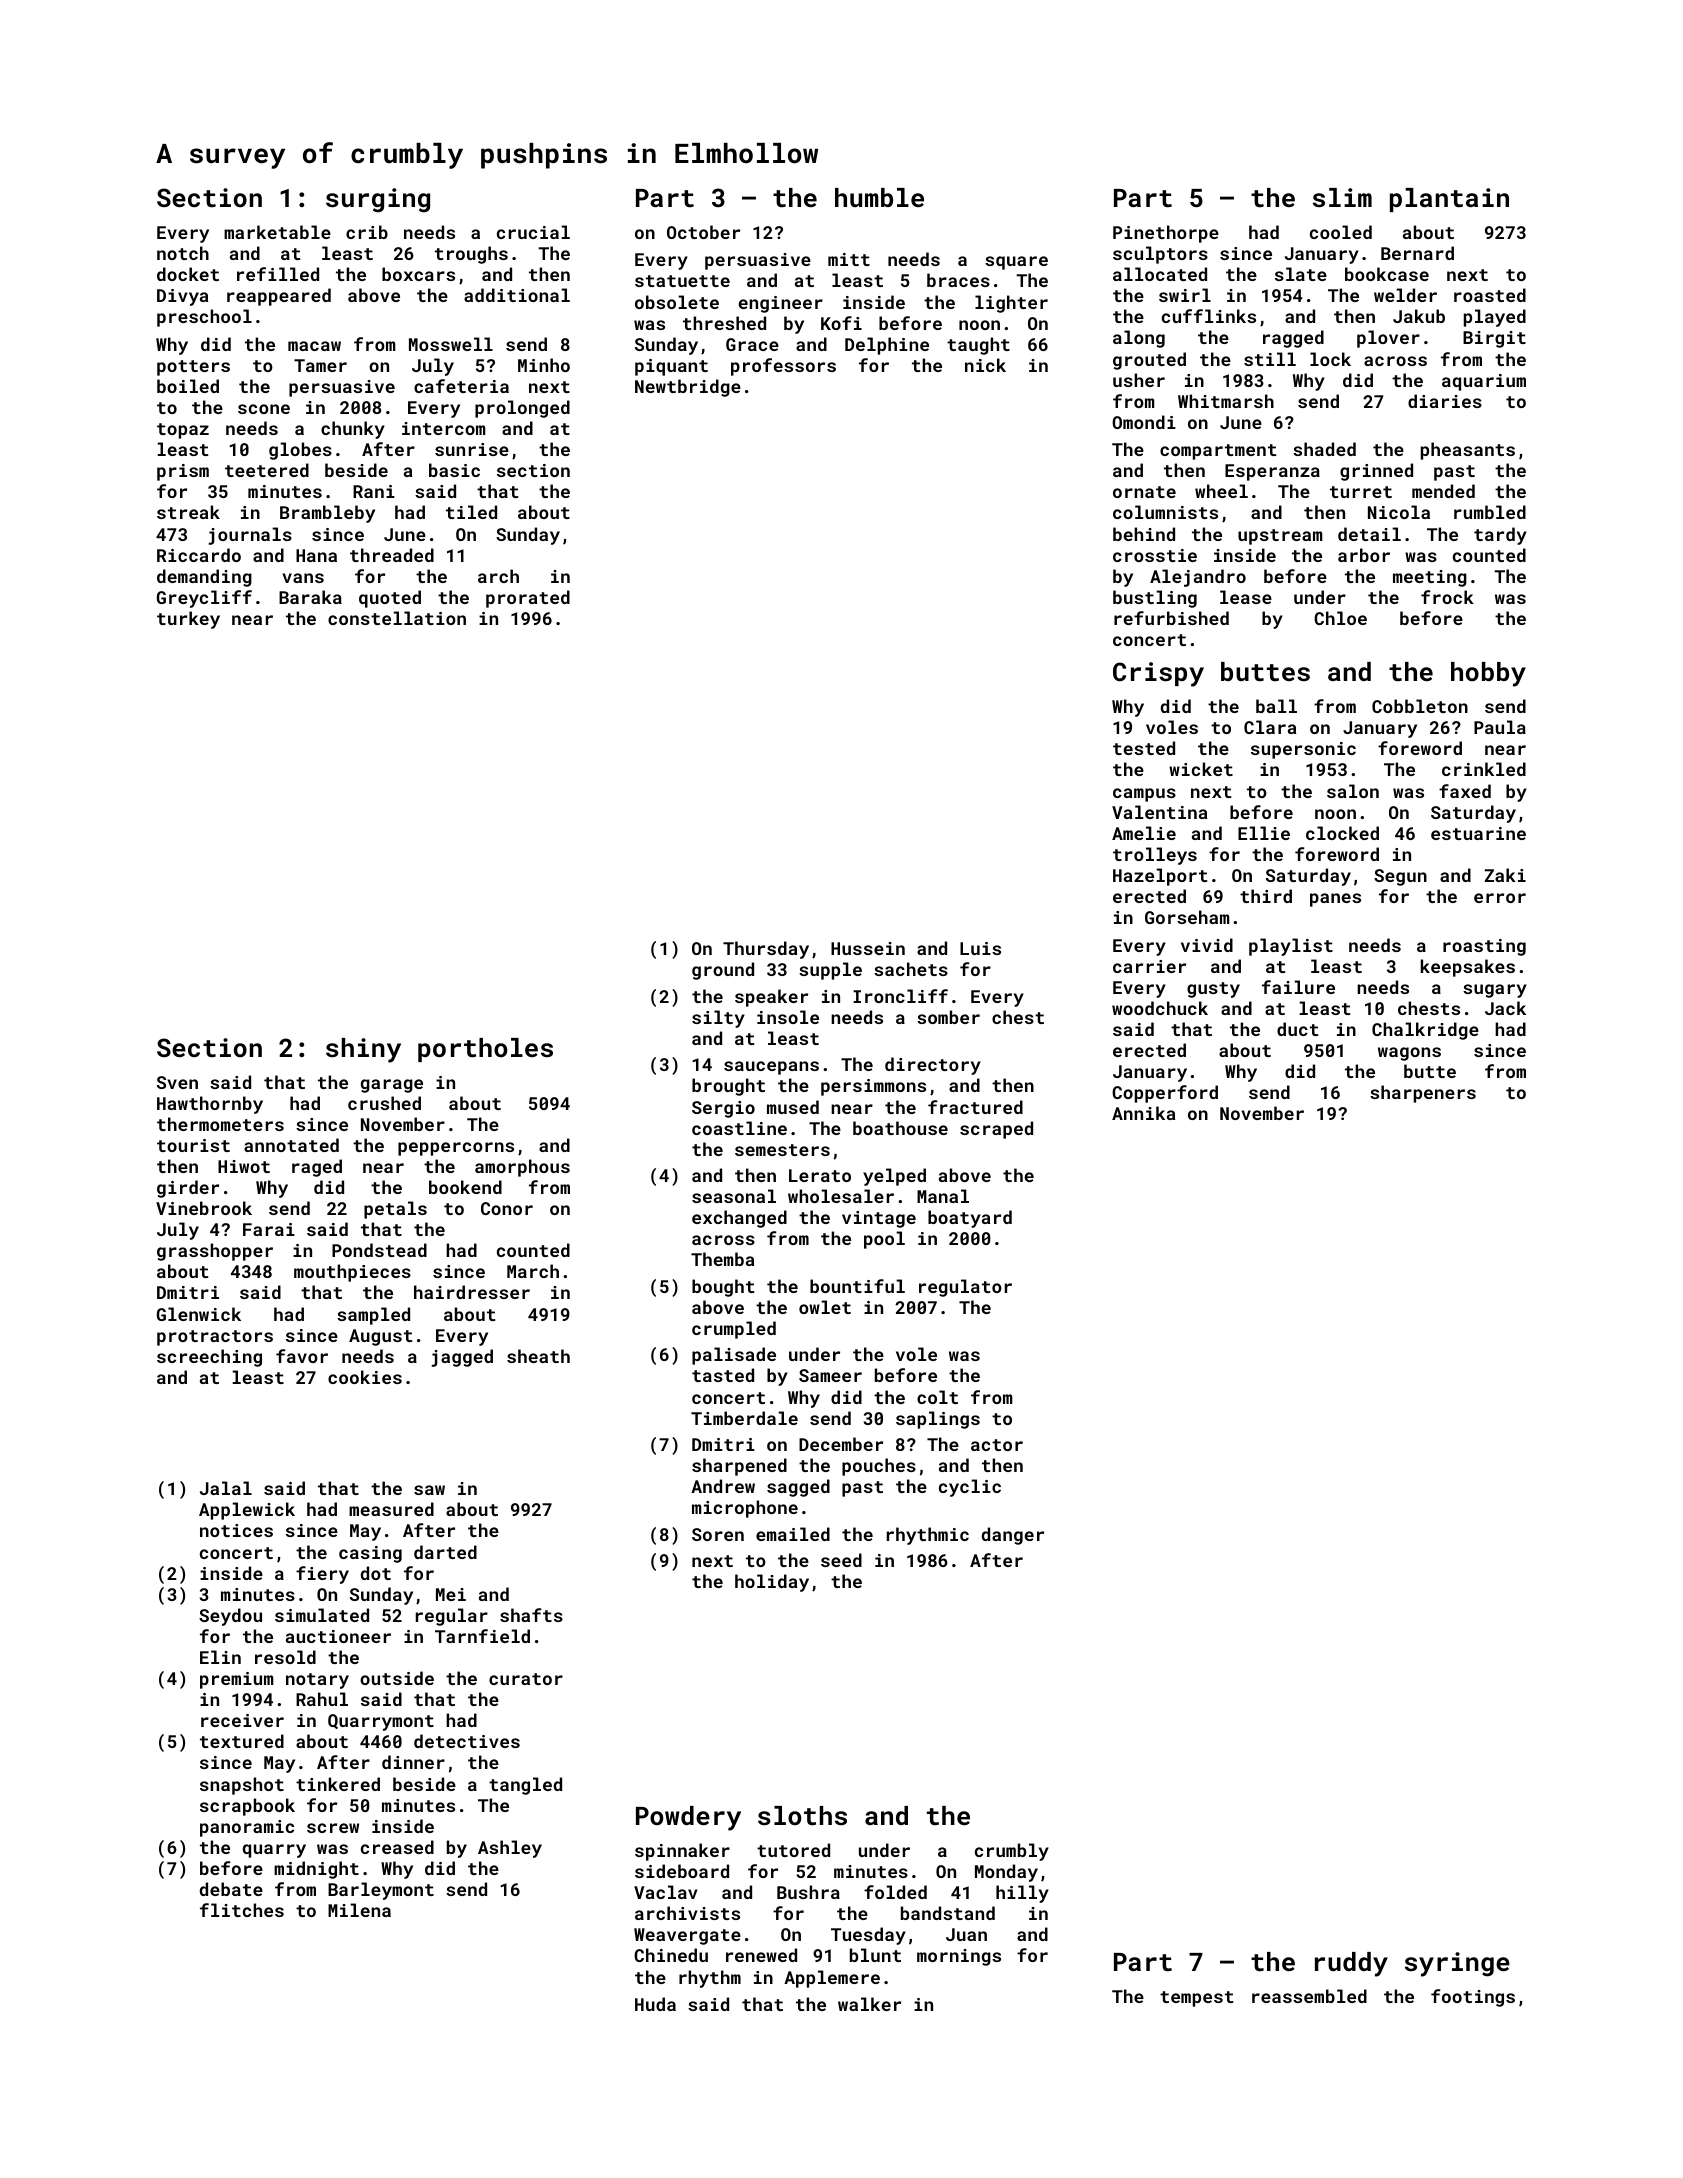 This page has height=2178, width=1683. What do you see at coordinates (911, 969) in the page?
I see `sachets` at bounding box center [911, 969].
